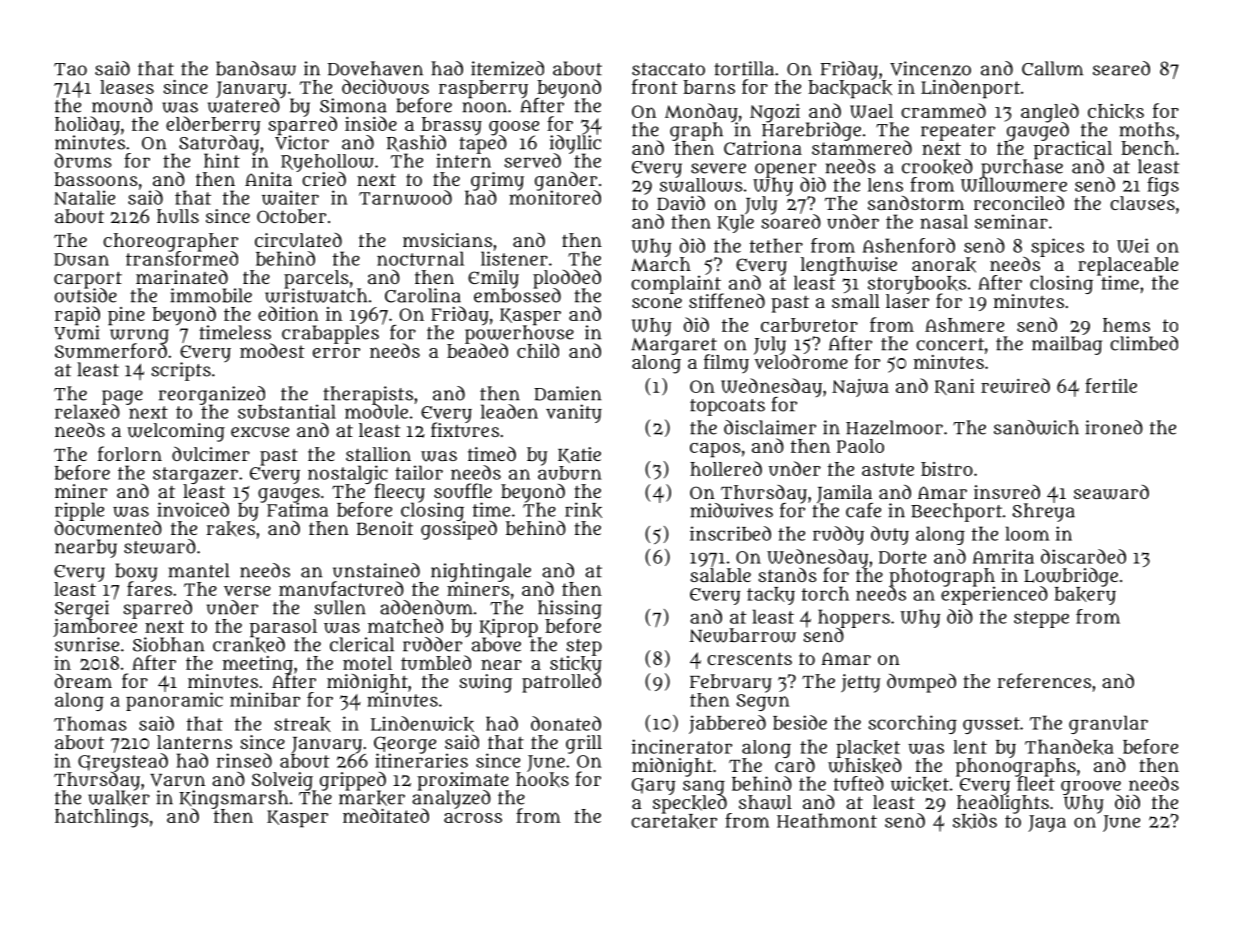 This document has width=1233, height=952. I want to click on gossiped, so click(459, 530).
